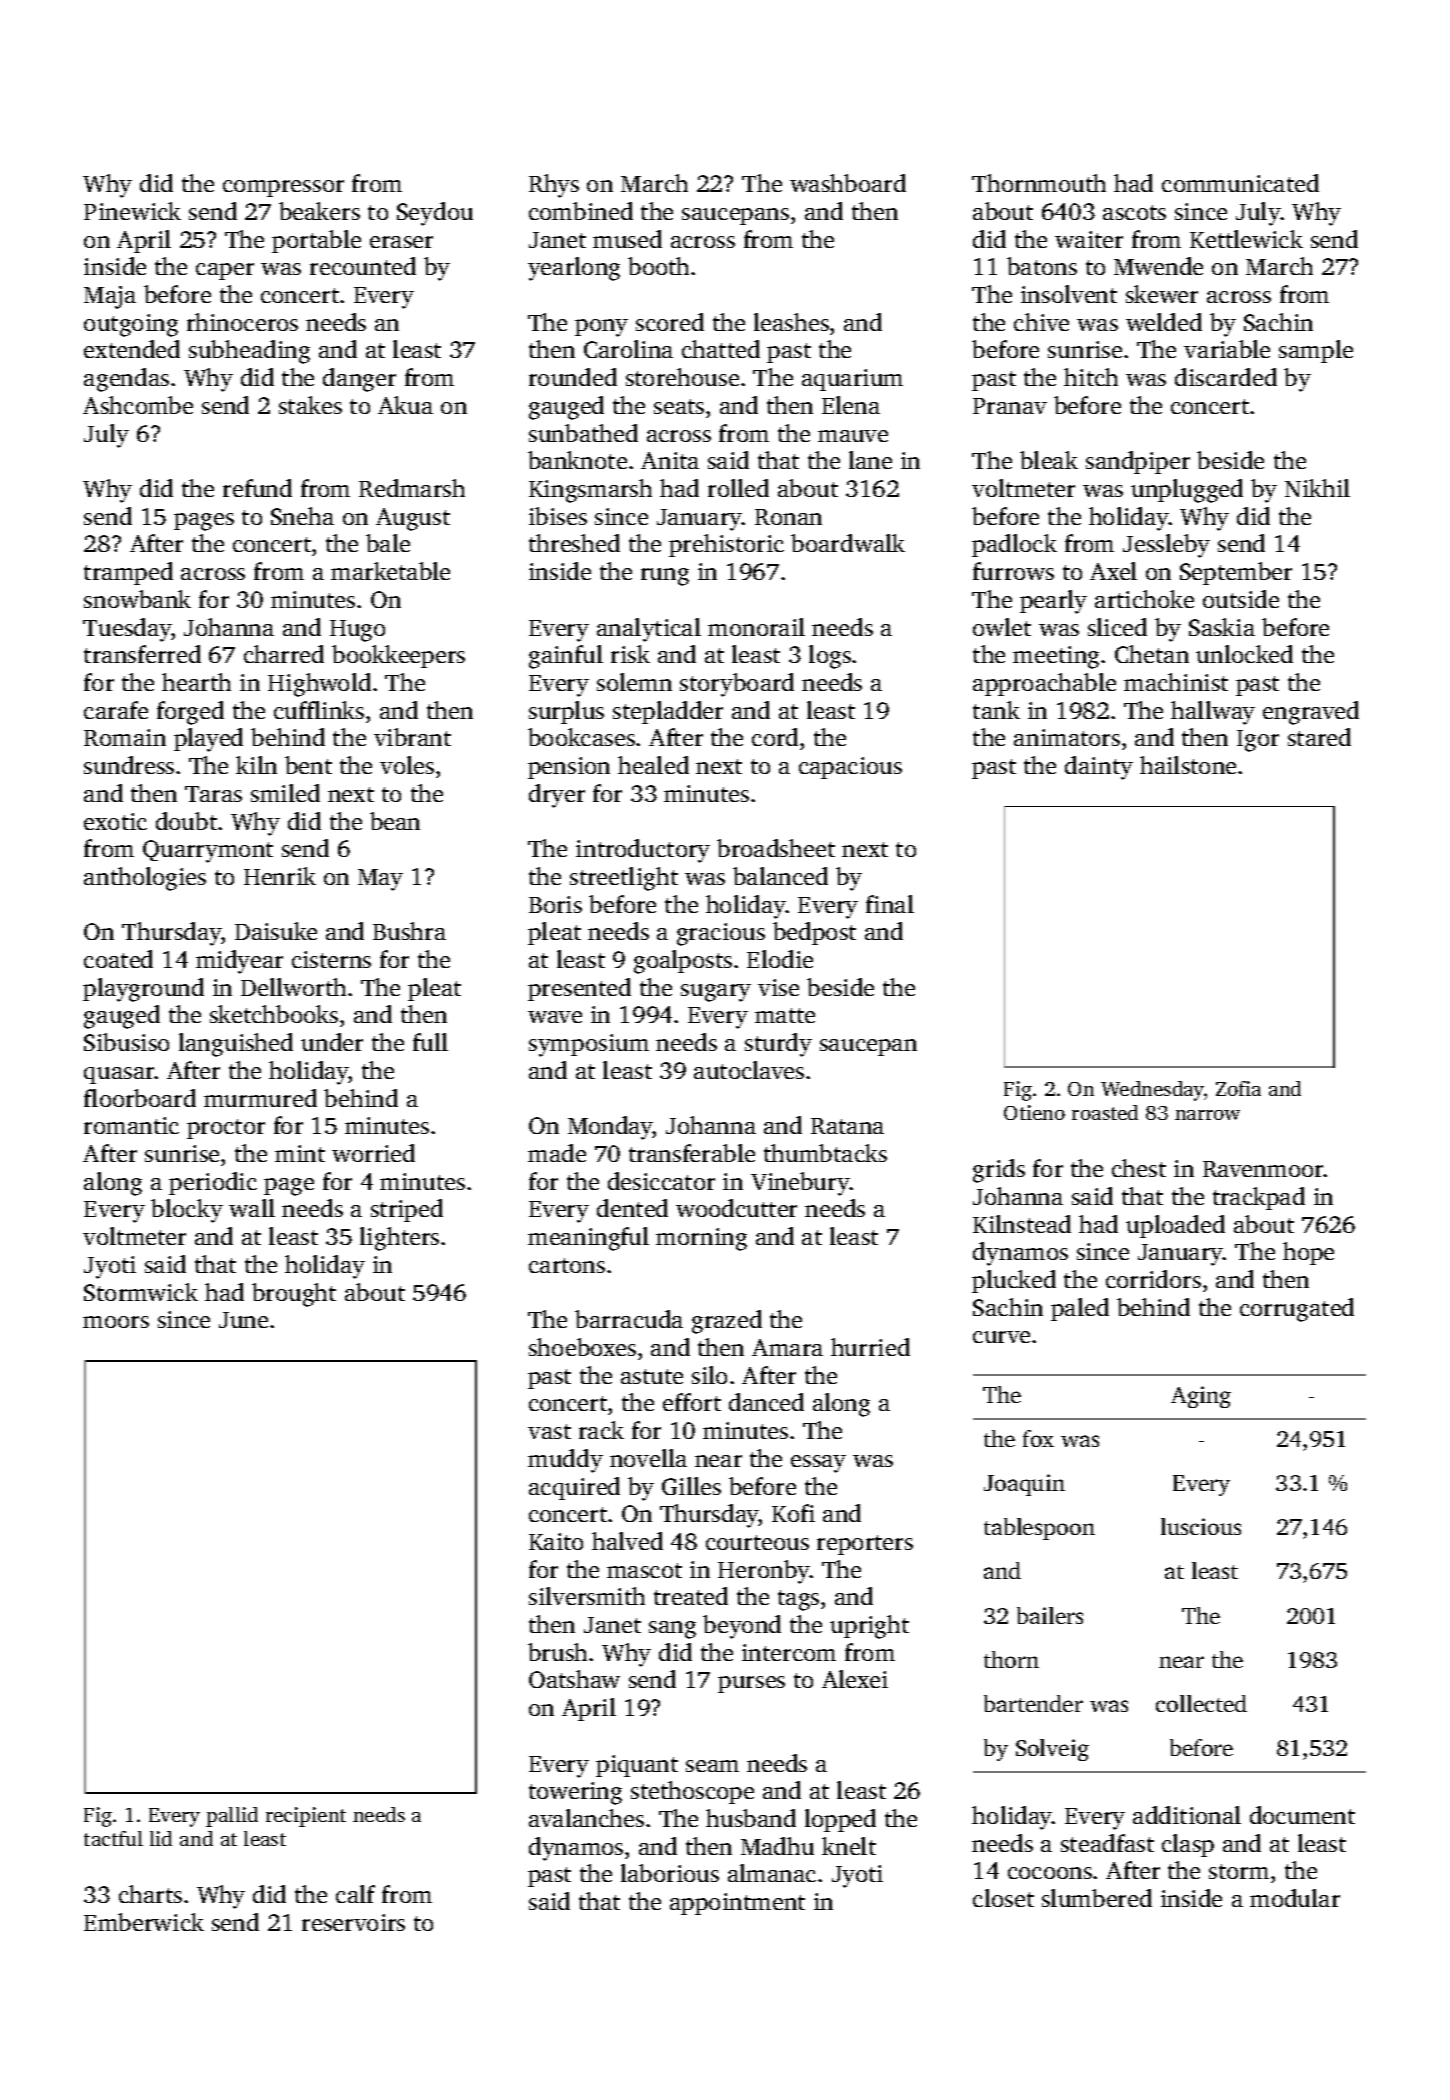 This document has height=2100, width=1450. I want to click on rhinoceros, so click(242, 322).
